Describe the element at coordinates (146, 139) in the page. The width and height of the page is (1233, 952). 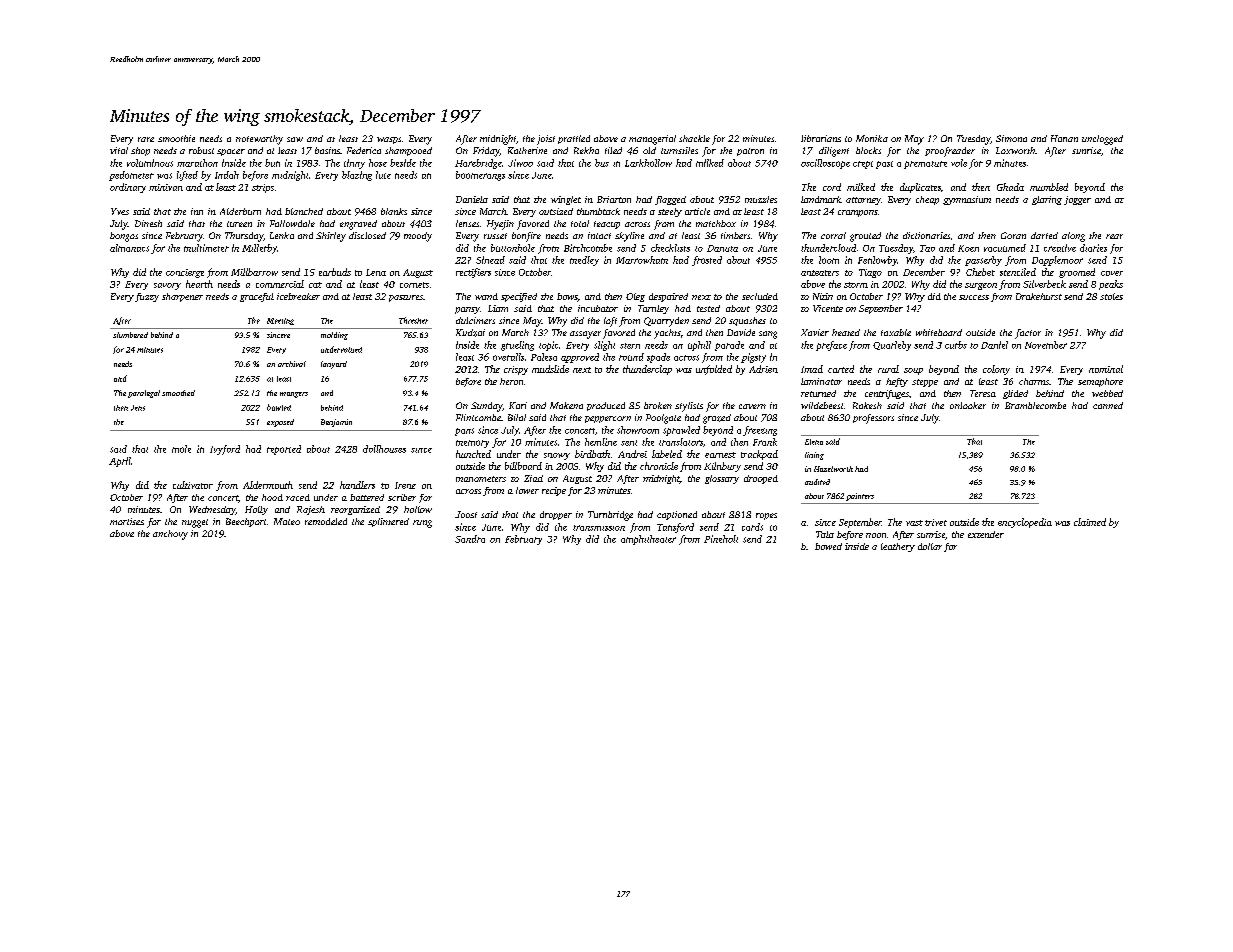
I see `rare` at that location.
